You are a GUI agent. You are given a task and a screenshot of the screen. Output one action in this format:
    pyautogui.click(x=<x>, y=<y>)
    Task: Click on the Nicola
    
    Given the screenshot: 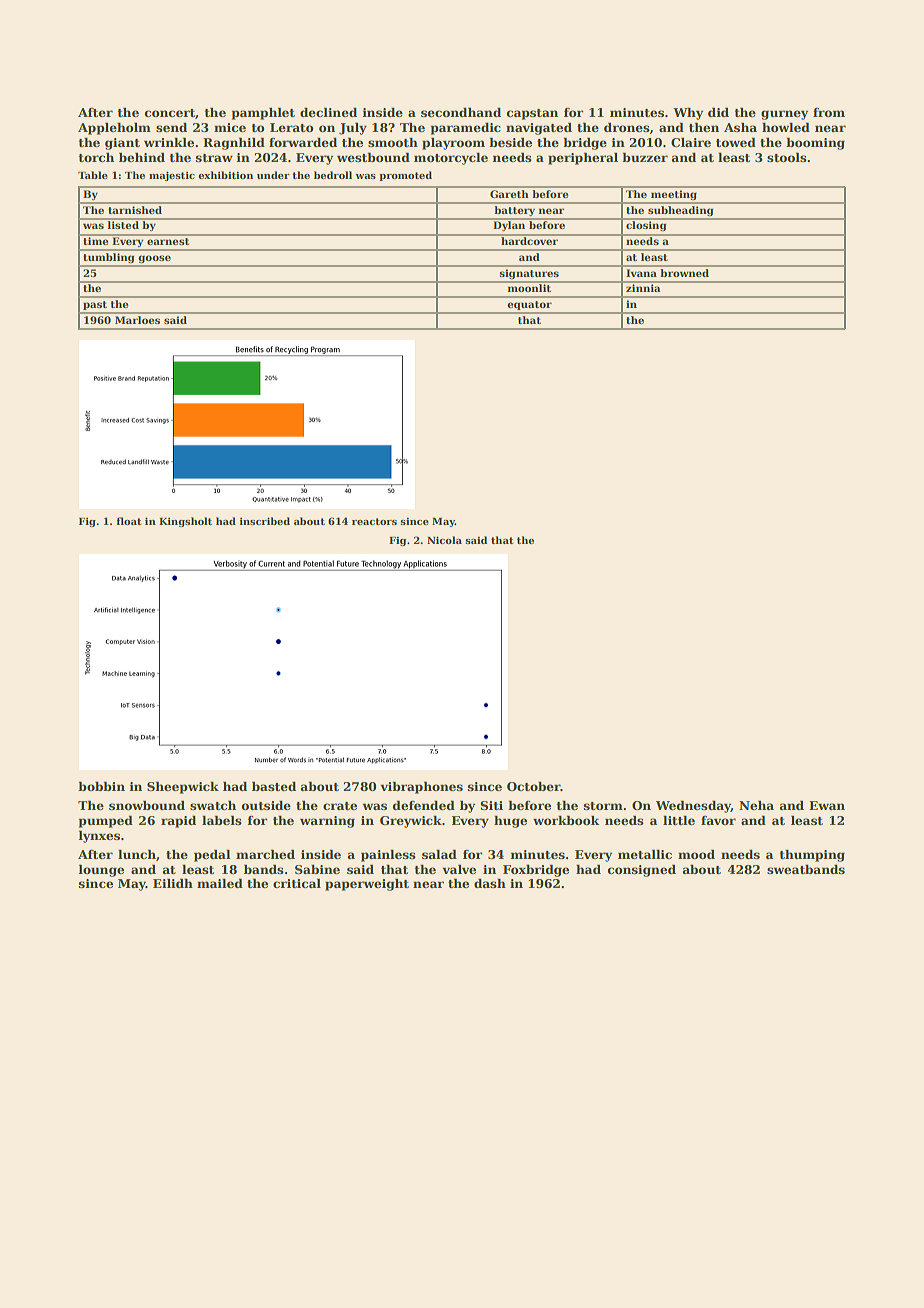 What is the action you would take?
    pyautogui.click(x=444, y=540)
